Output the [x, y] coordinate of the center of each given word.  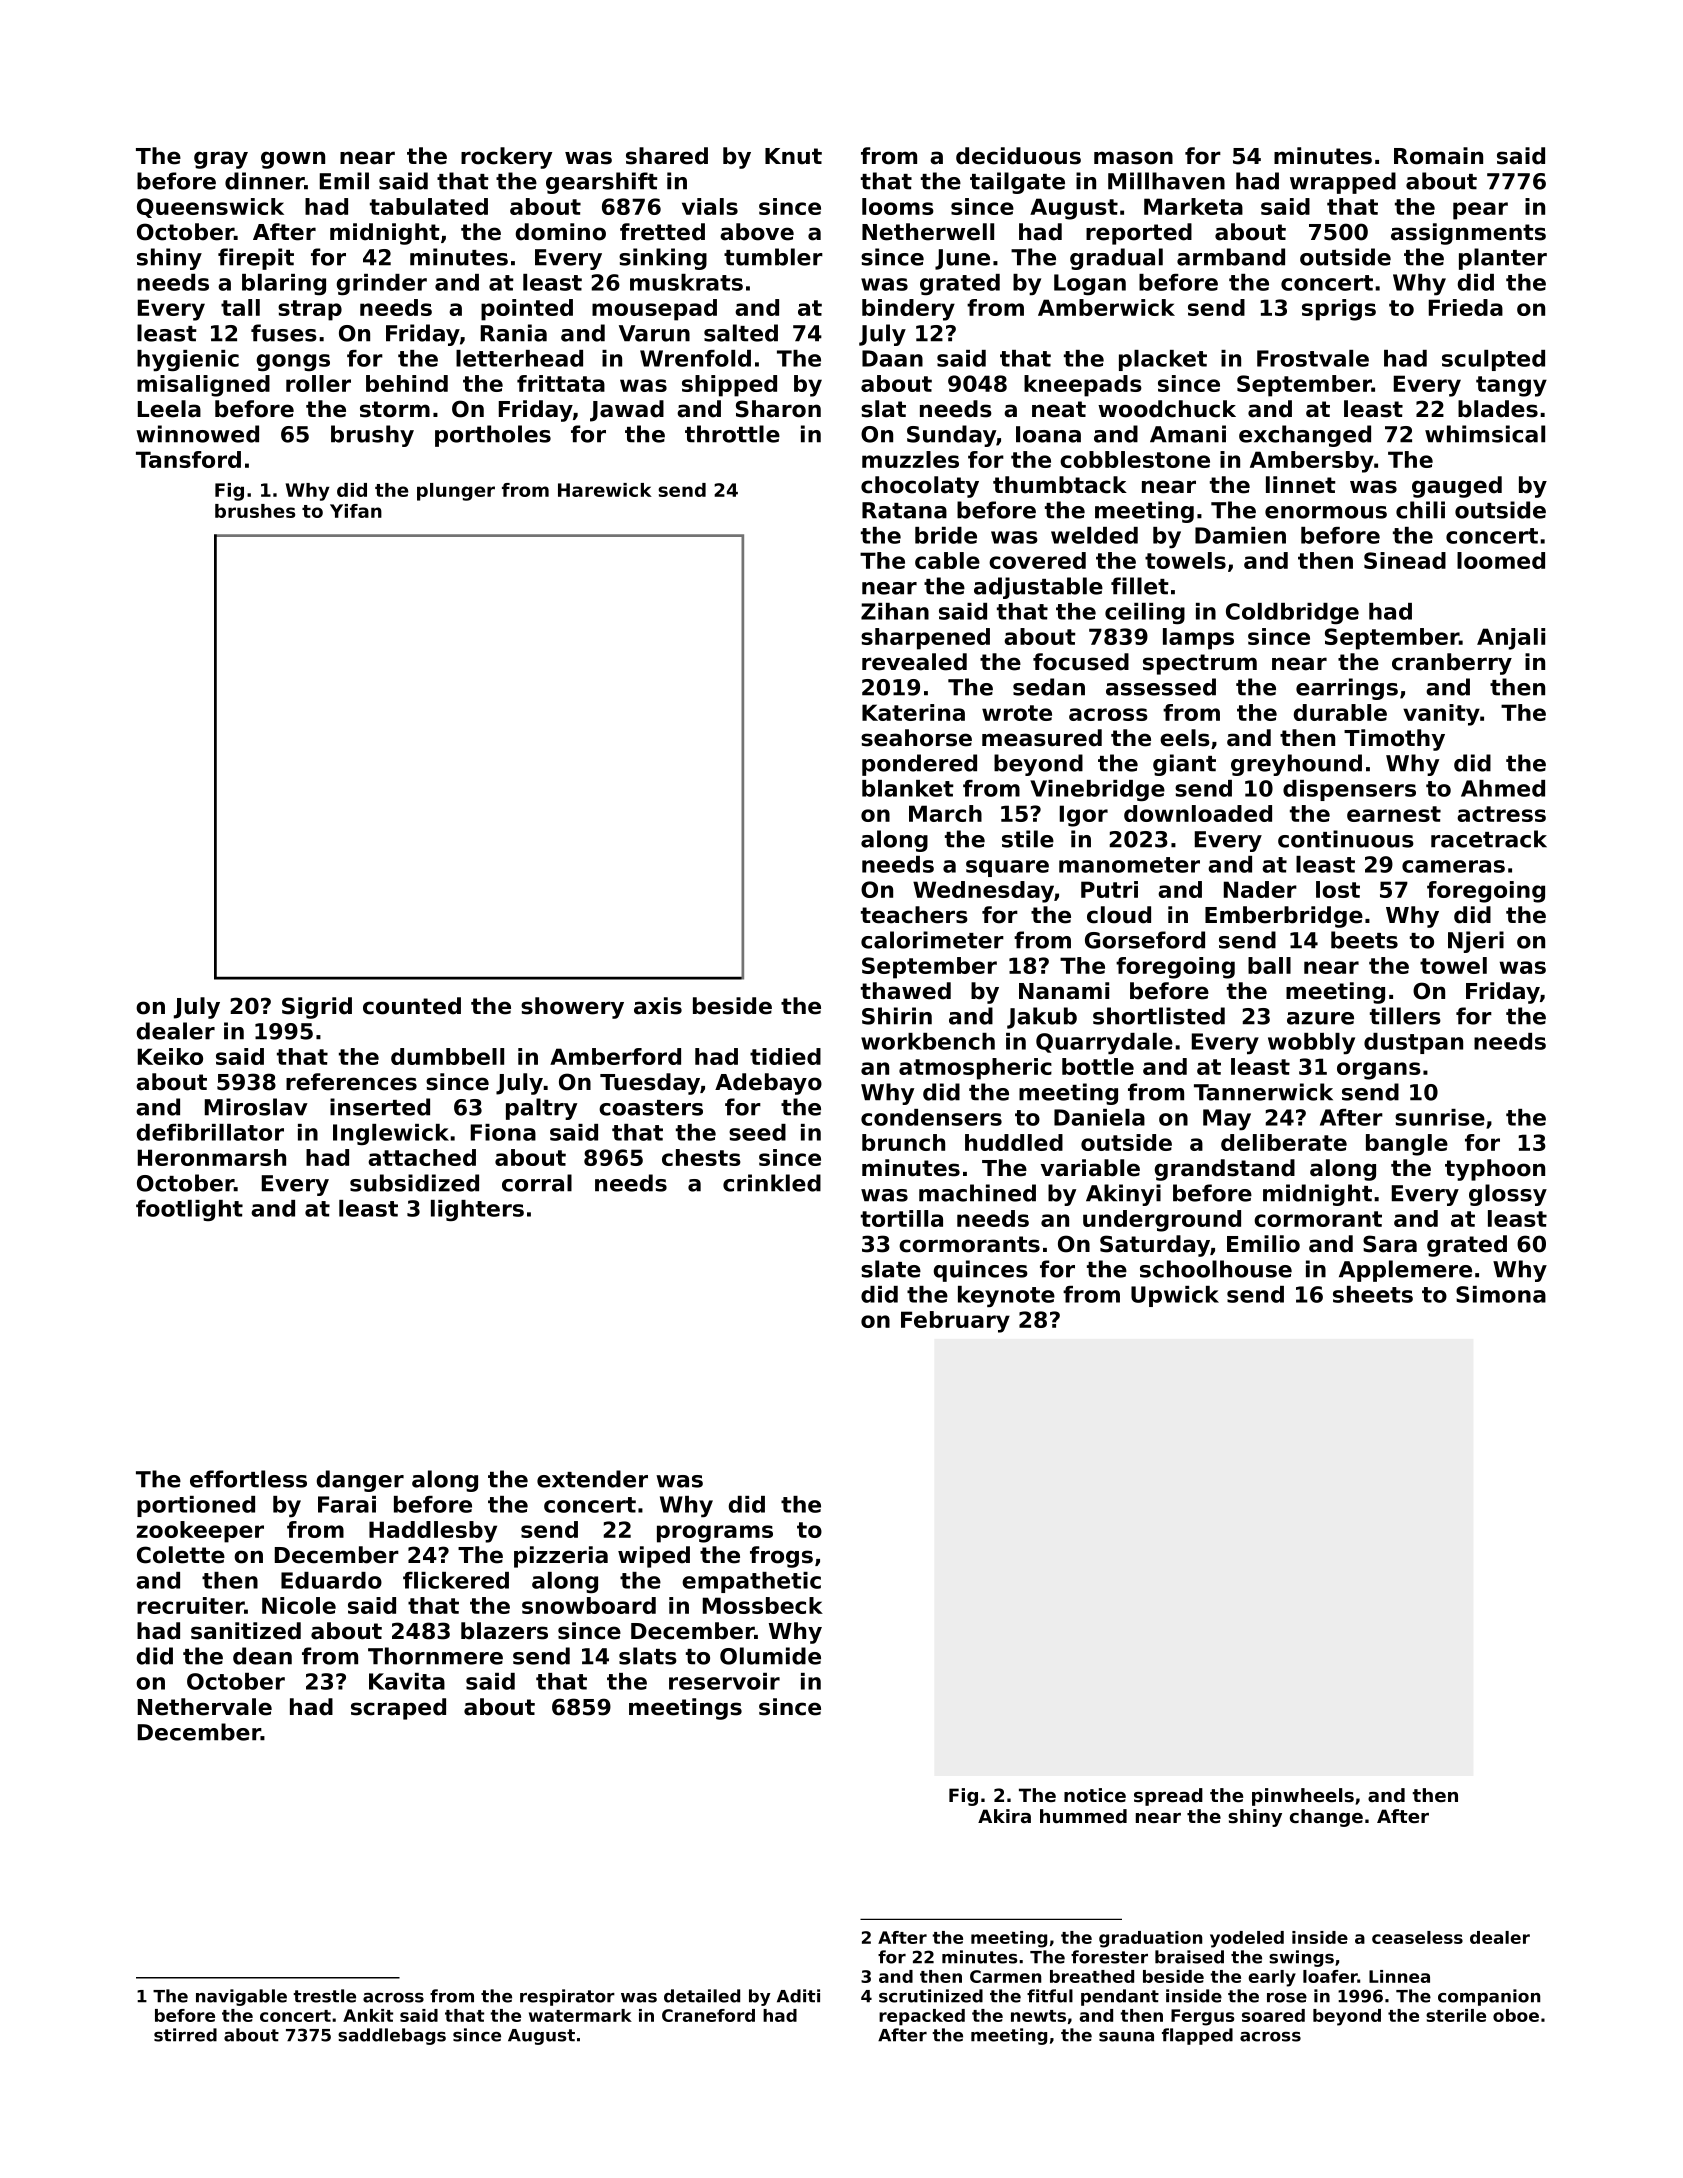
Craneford [708, 2015]
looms [898, 206]
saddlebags [392, 2036]
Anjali [1511, 639]
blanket [908, 788]
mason [1133, 158]
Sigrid [317, 1008]
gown [293, 160]
